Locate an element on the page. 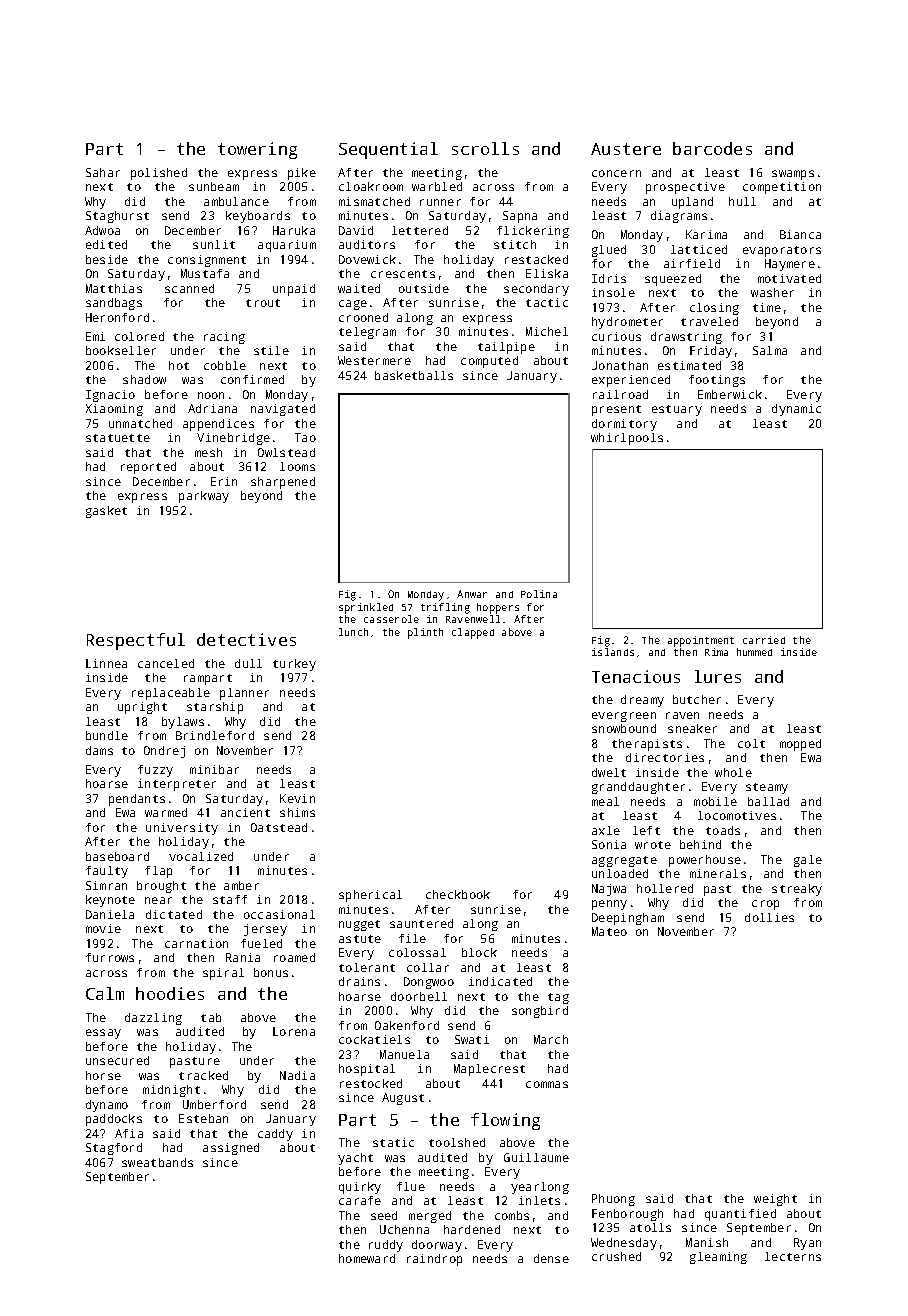  crescents is located at coordinates (403, 274).
